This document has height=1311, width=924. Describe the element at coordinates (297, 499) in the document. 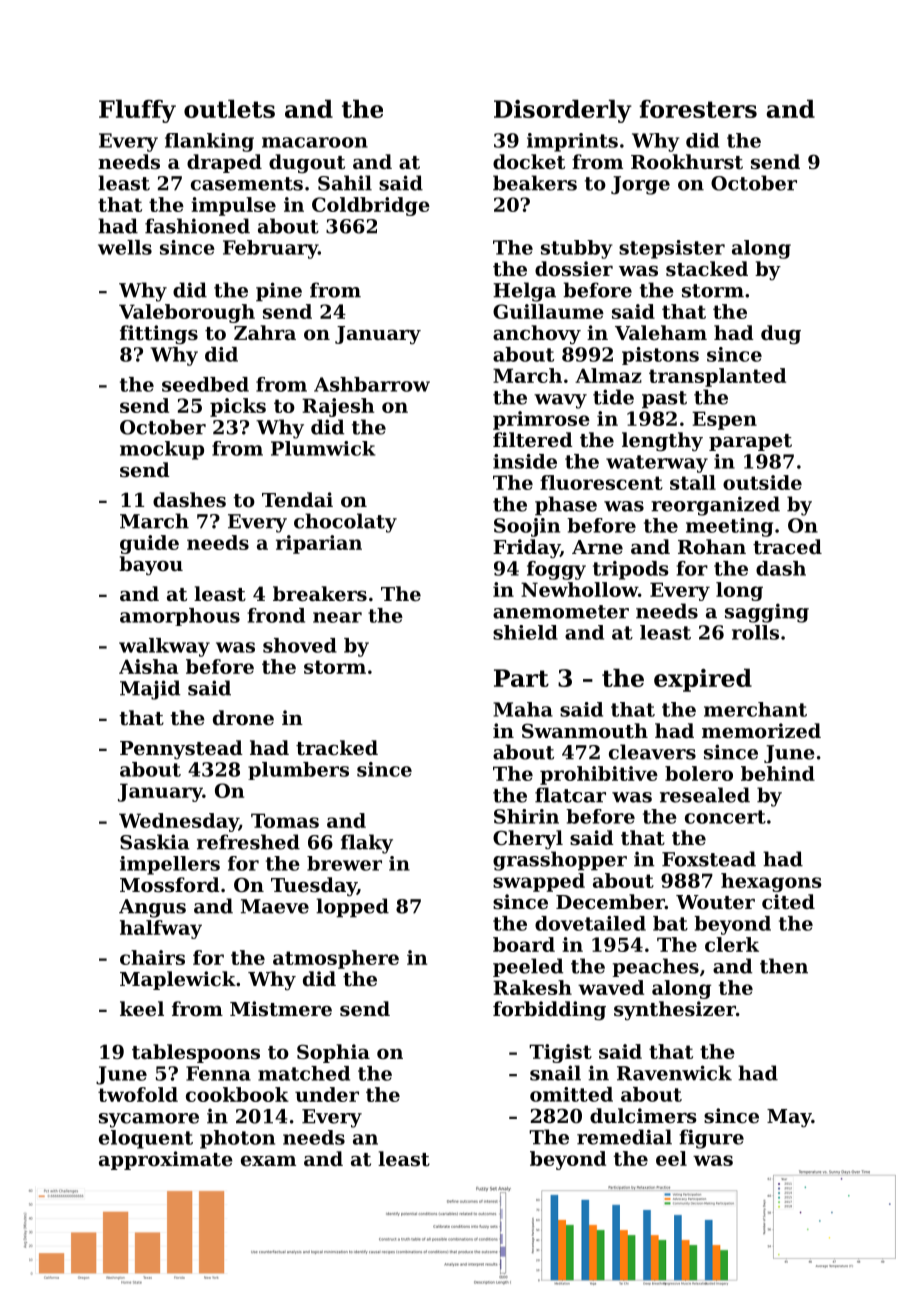

I see `Tendai` at that location.
